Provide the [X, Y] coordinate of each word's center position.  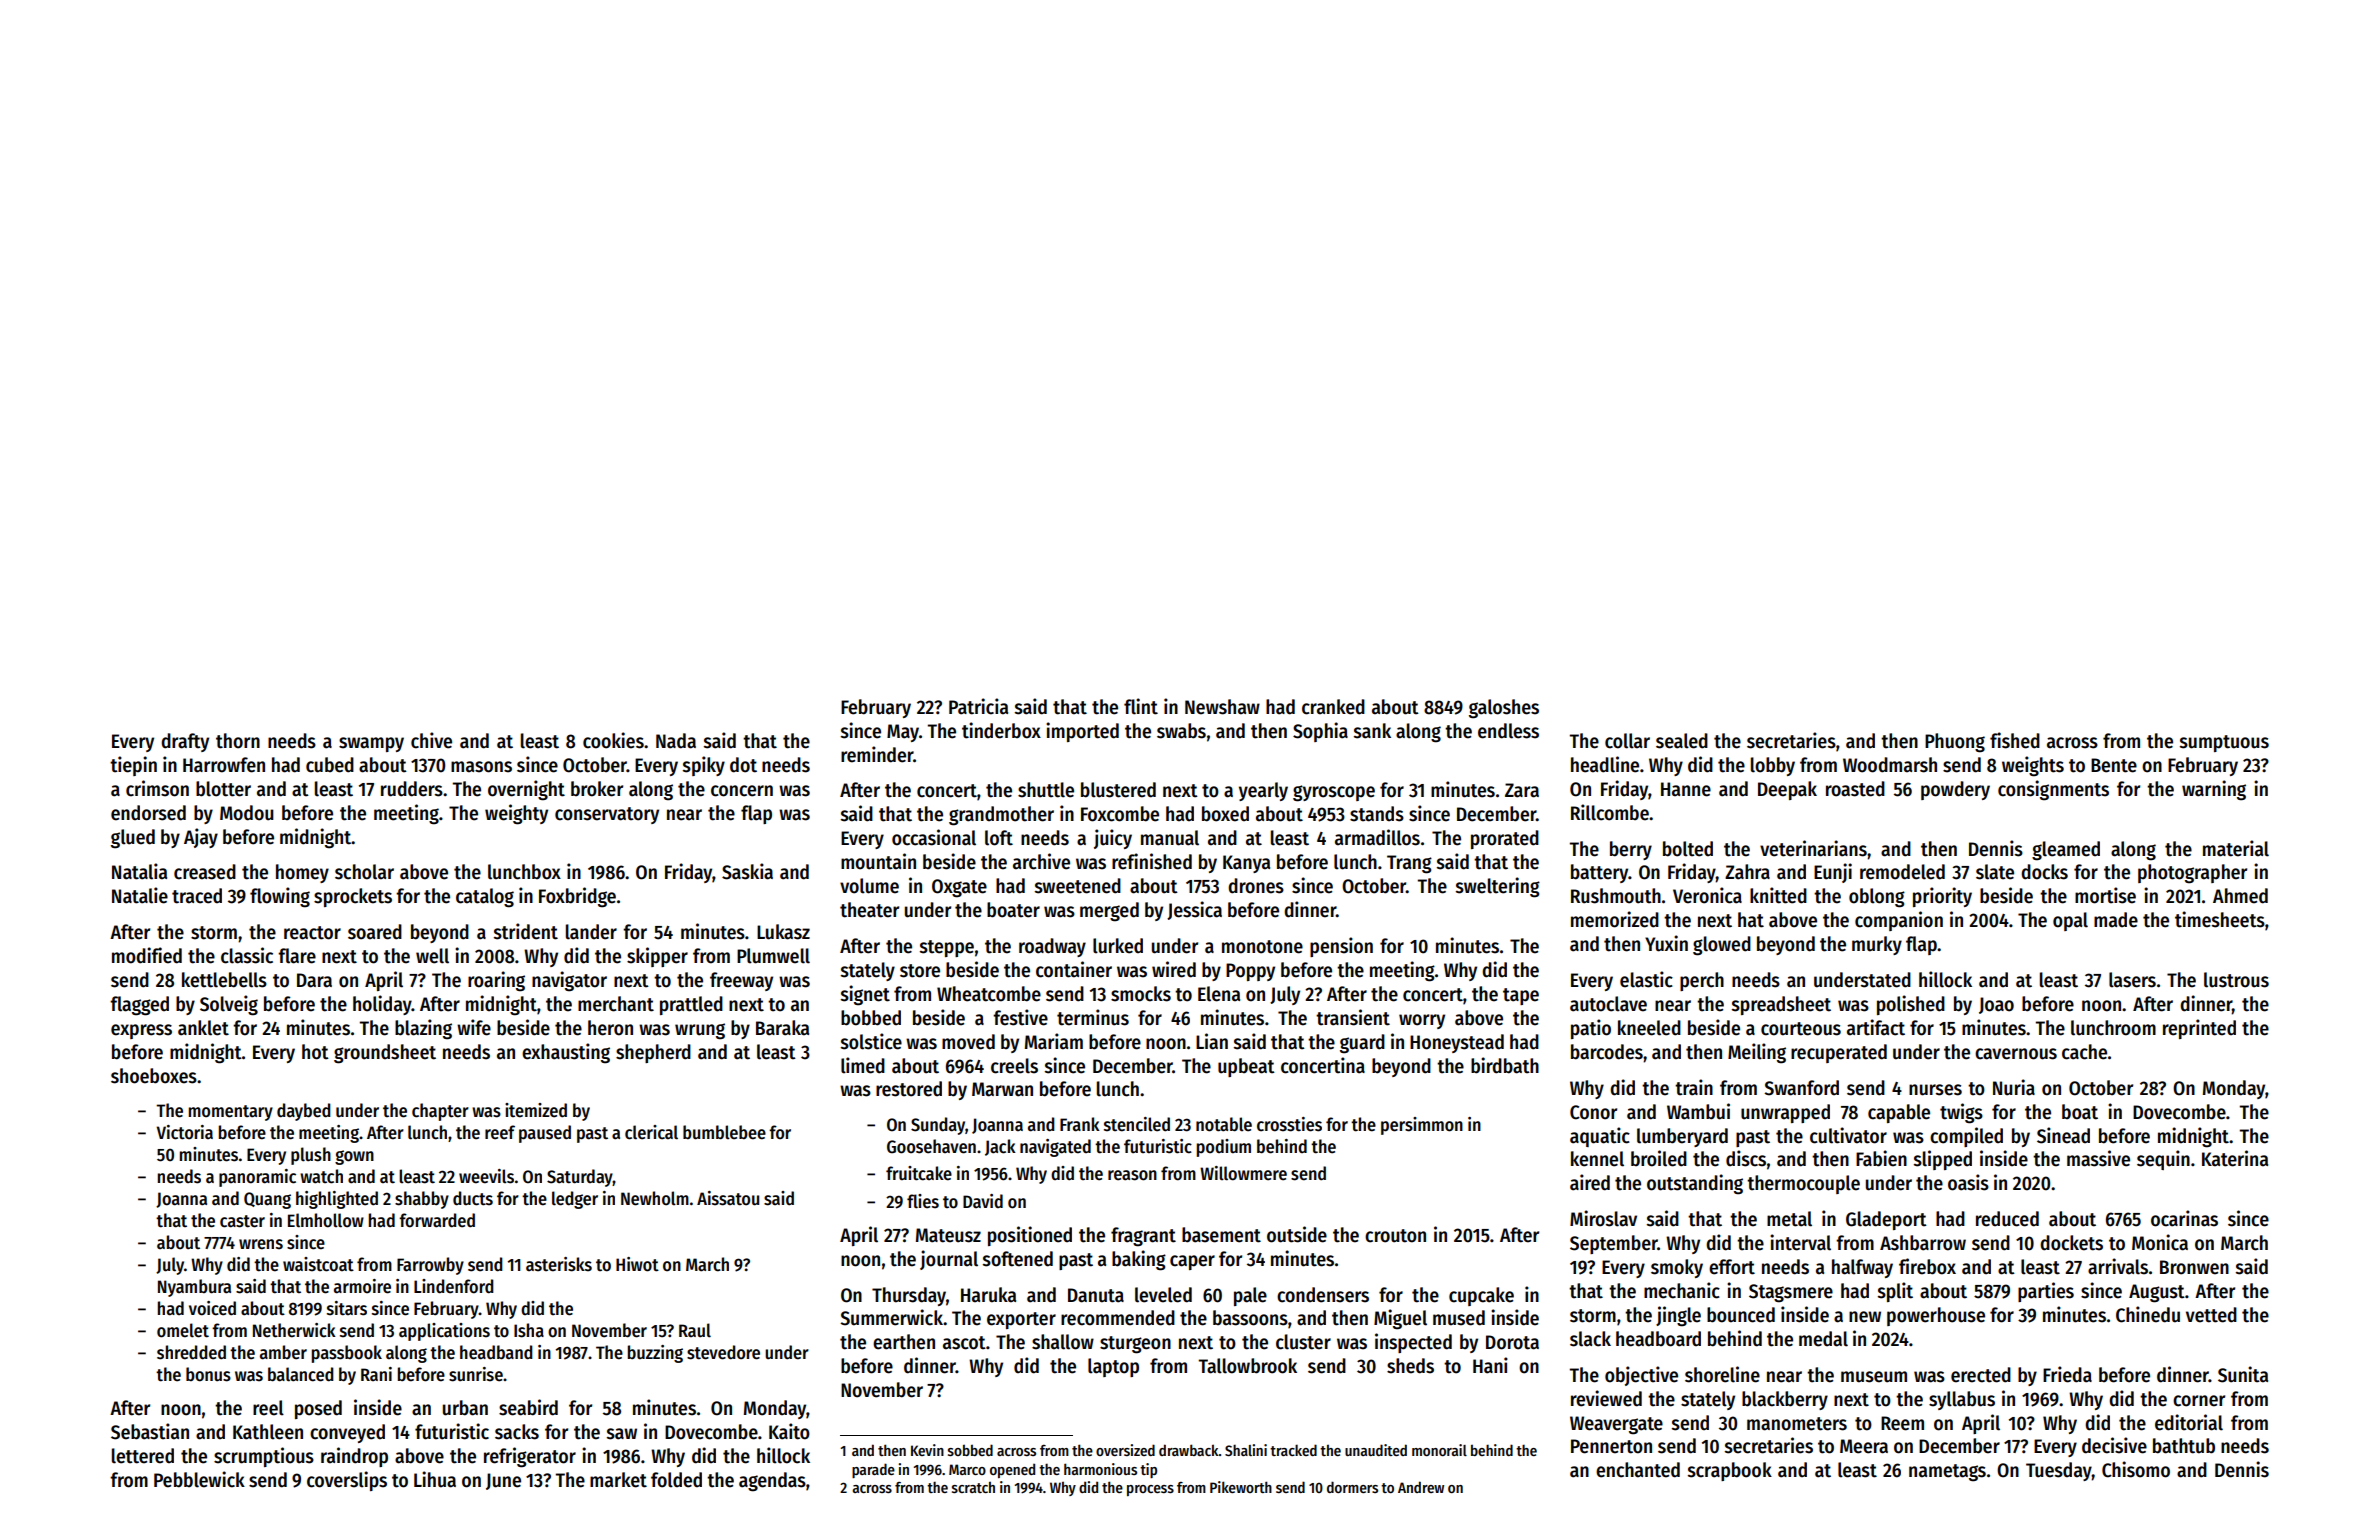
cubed [330, 765]
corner [2199, 1401]
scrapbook [1730, 1471]
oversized [1125, 1450]
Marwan [1002, 1089]
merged [1109, 912]
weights [2033, 766]
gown [354, 1157]
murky [1877, 945]
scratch [973, 1487]
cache [2084, 1052]
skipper [657, 957]
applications [444, 1332]
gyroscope [1334, 793]
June [503, 1481]
